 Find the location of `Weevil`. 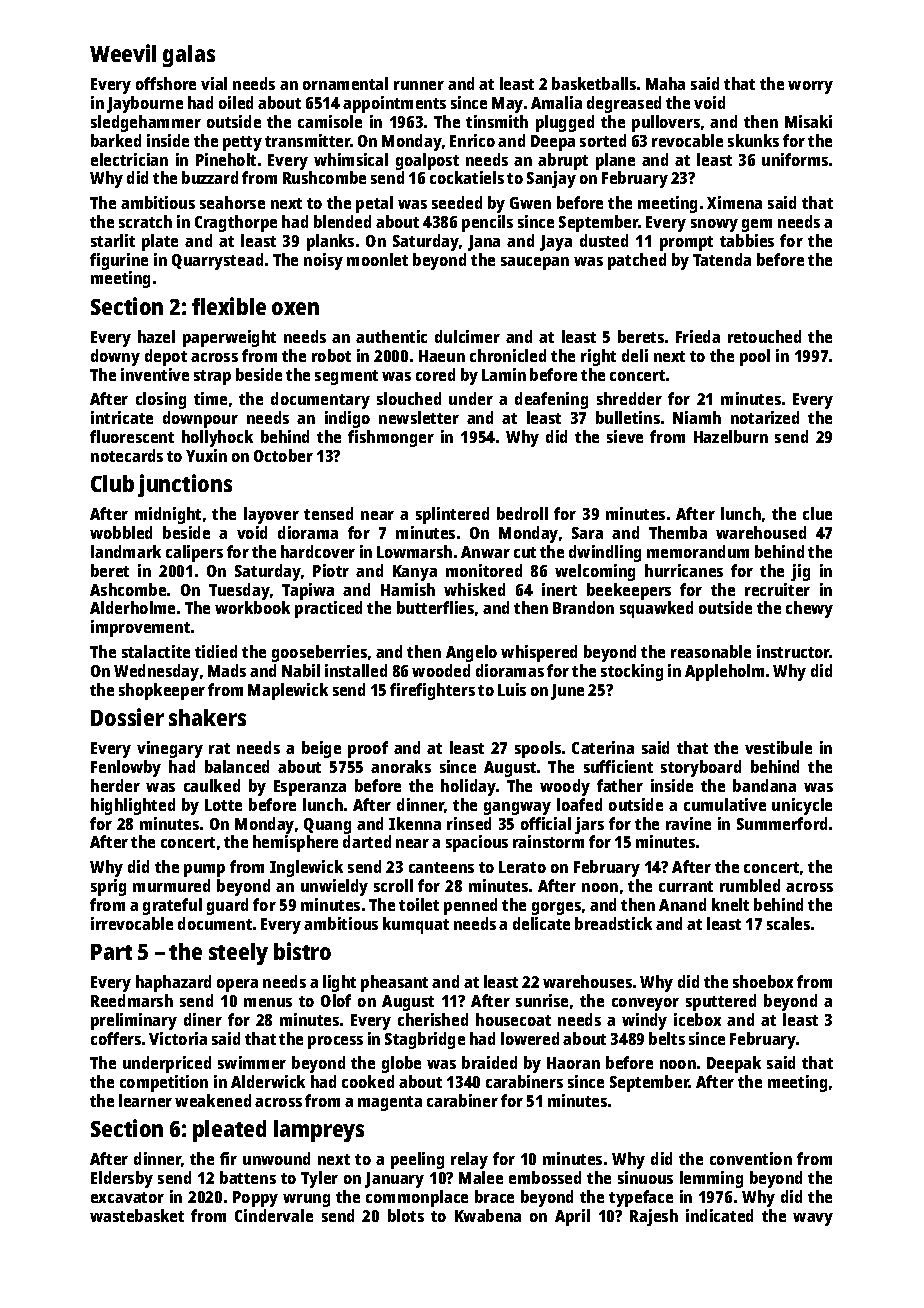

Weevil is located at coordinates (123, 53).
